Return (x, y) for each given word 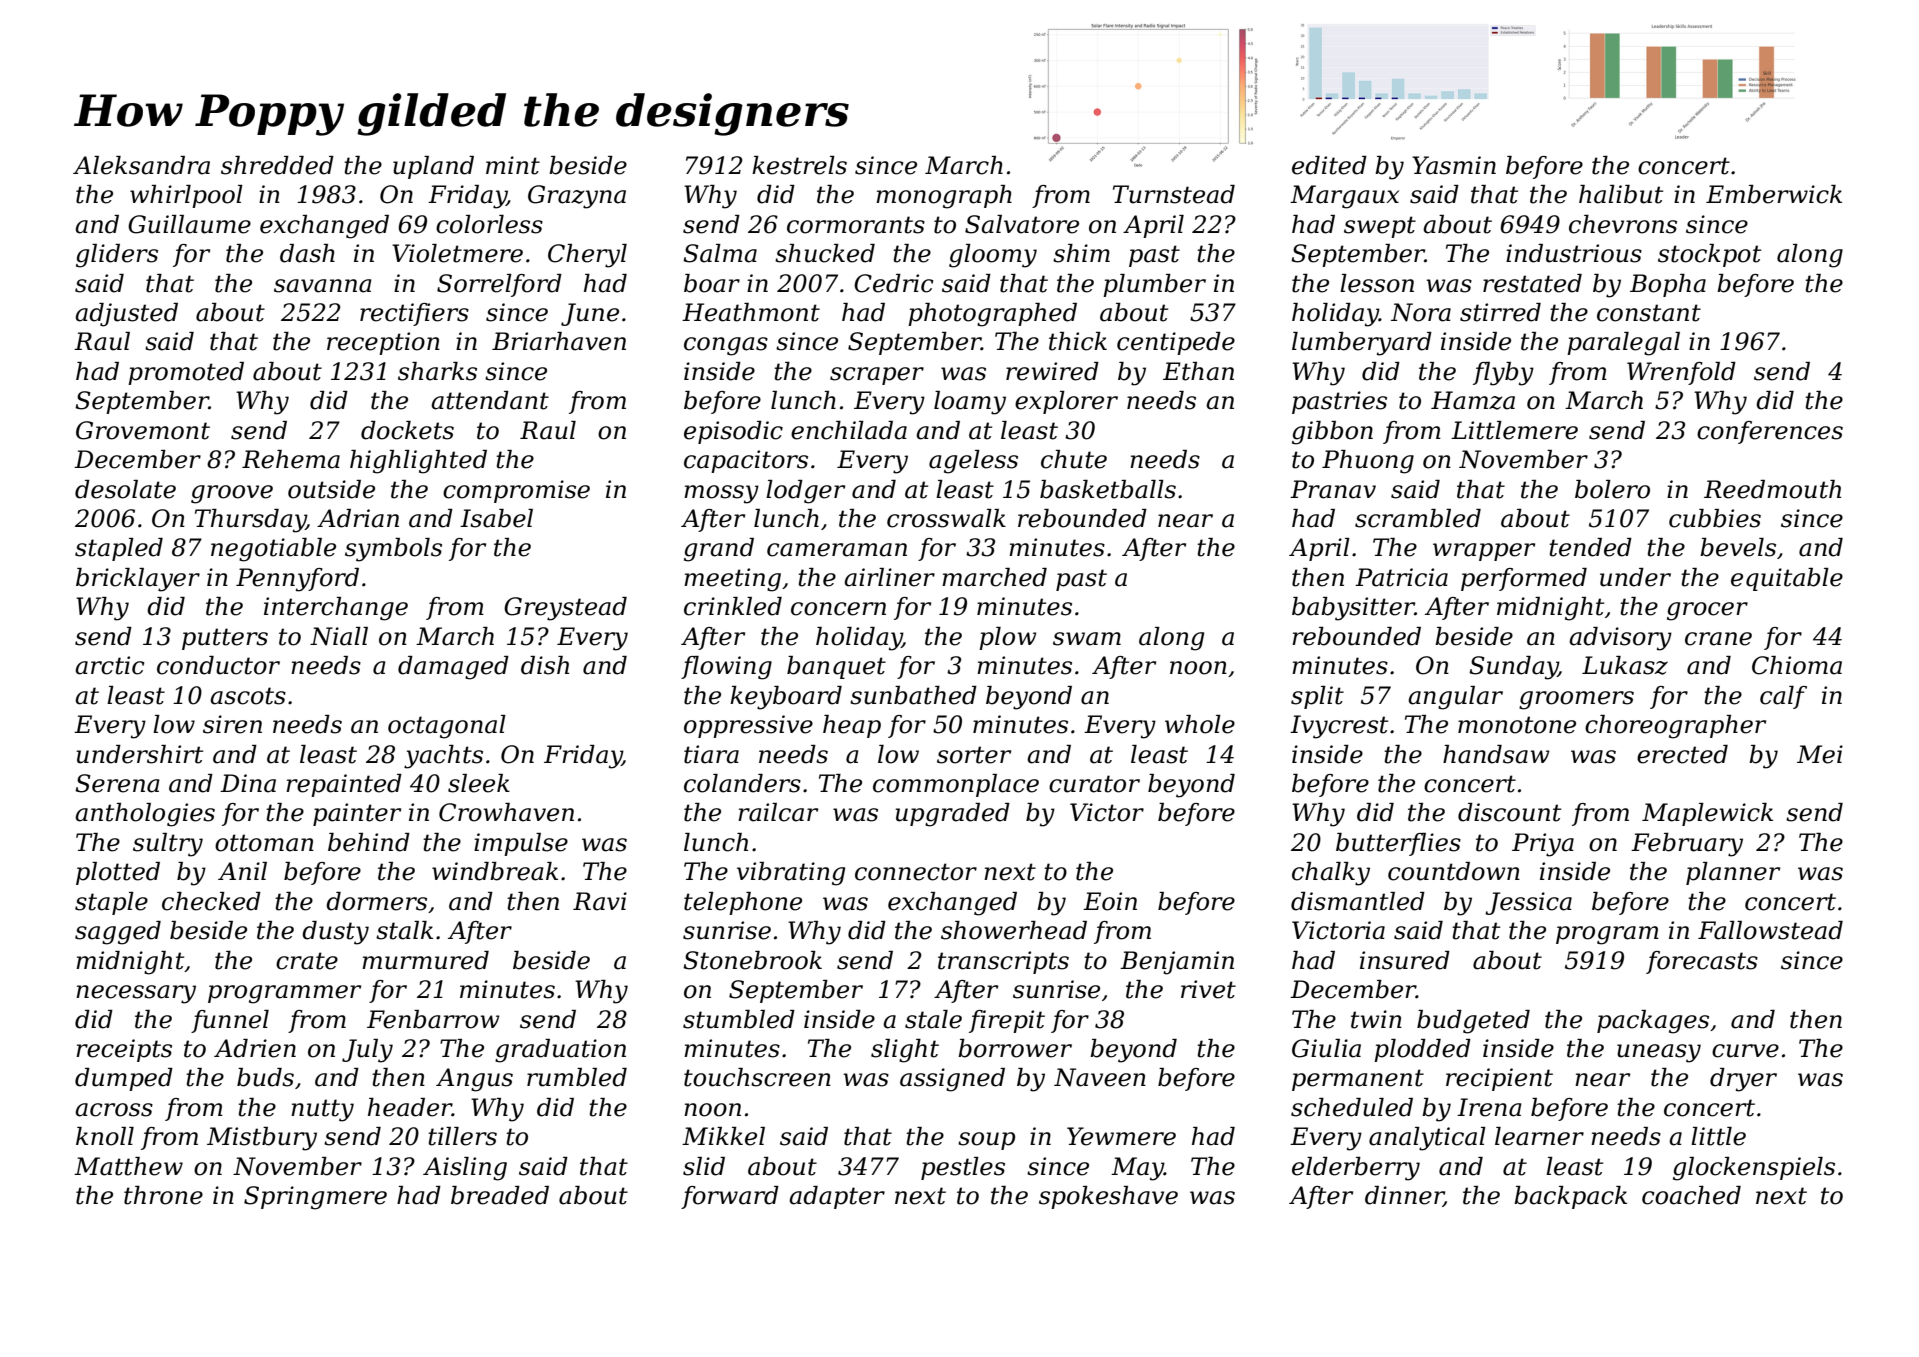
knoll (105, 1136)
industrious (1574, 253)
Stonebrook (752, 960)
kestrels (799, 165)
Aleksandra (141, 165)
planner (1733, 873)
